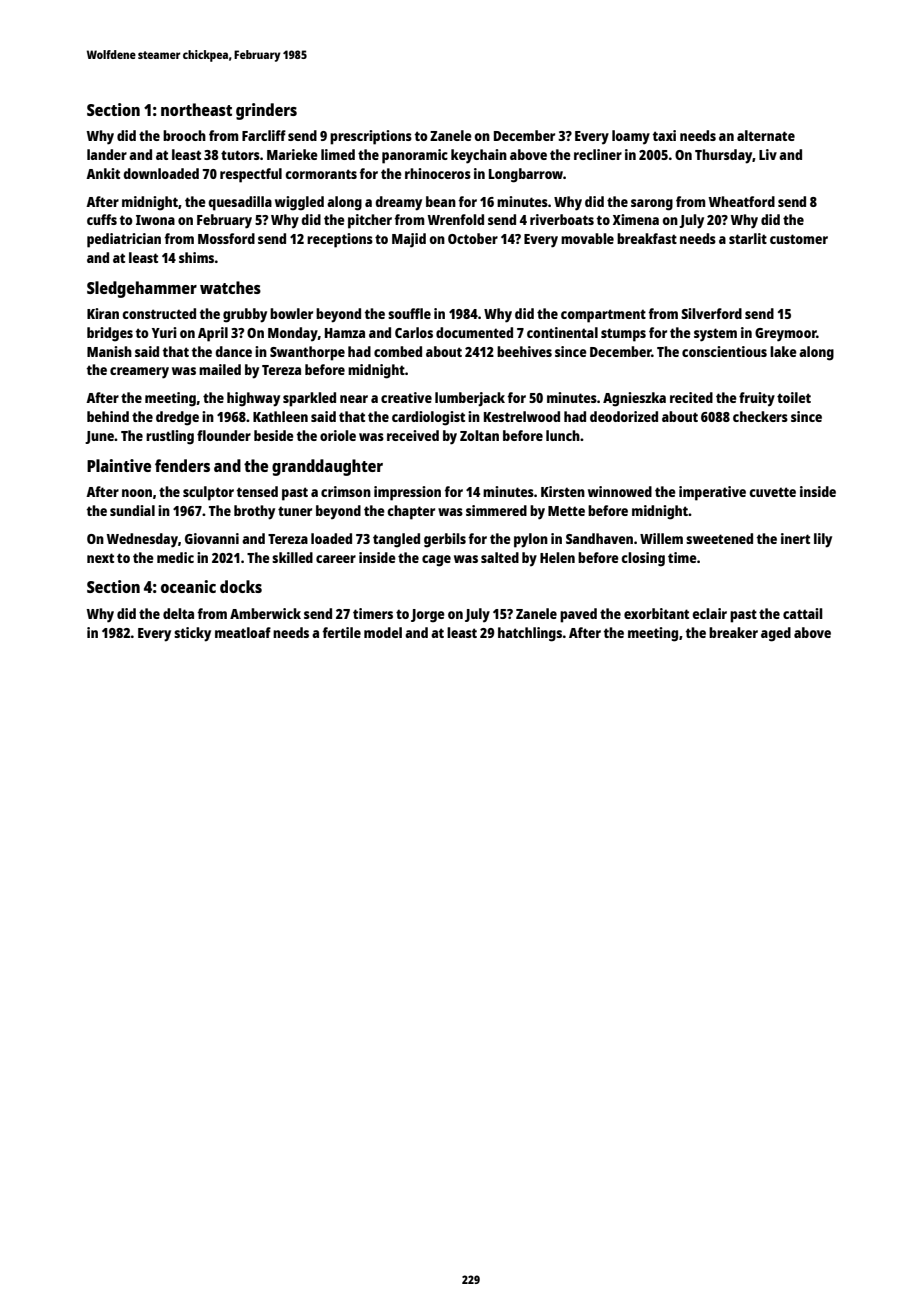  What do you see at coordinates (182, 465) in the screenshot?
I see `fenders` at bounding box center [182, 465].
